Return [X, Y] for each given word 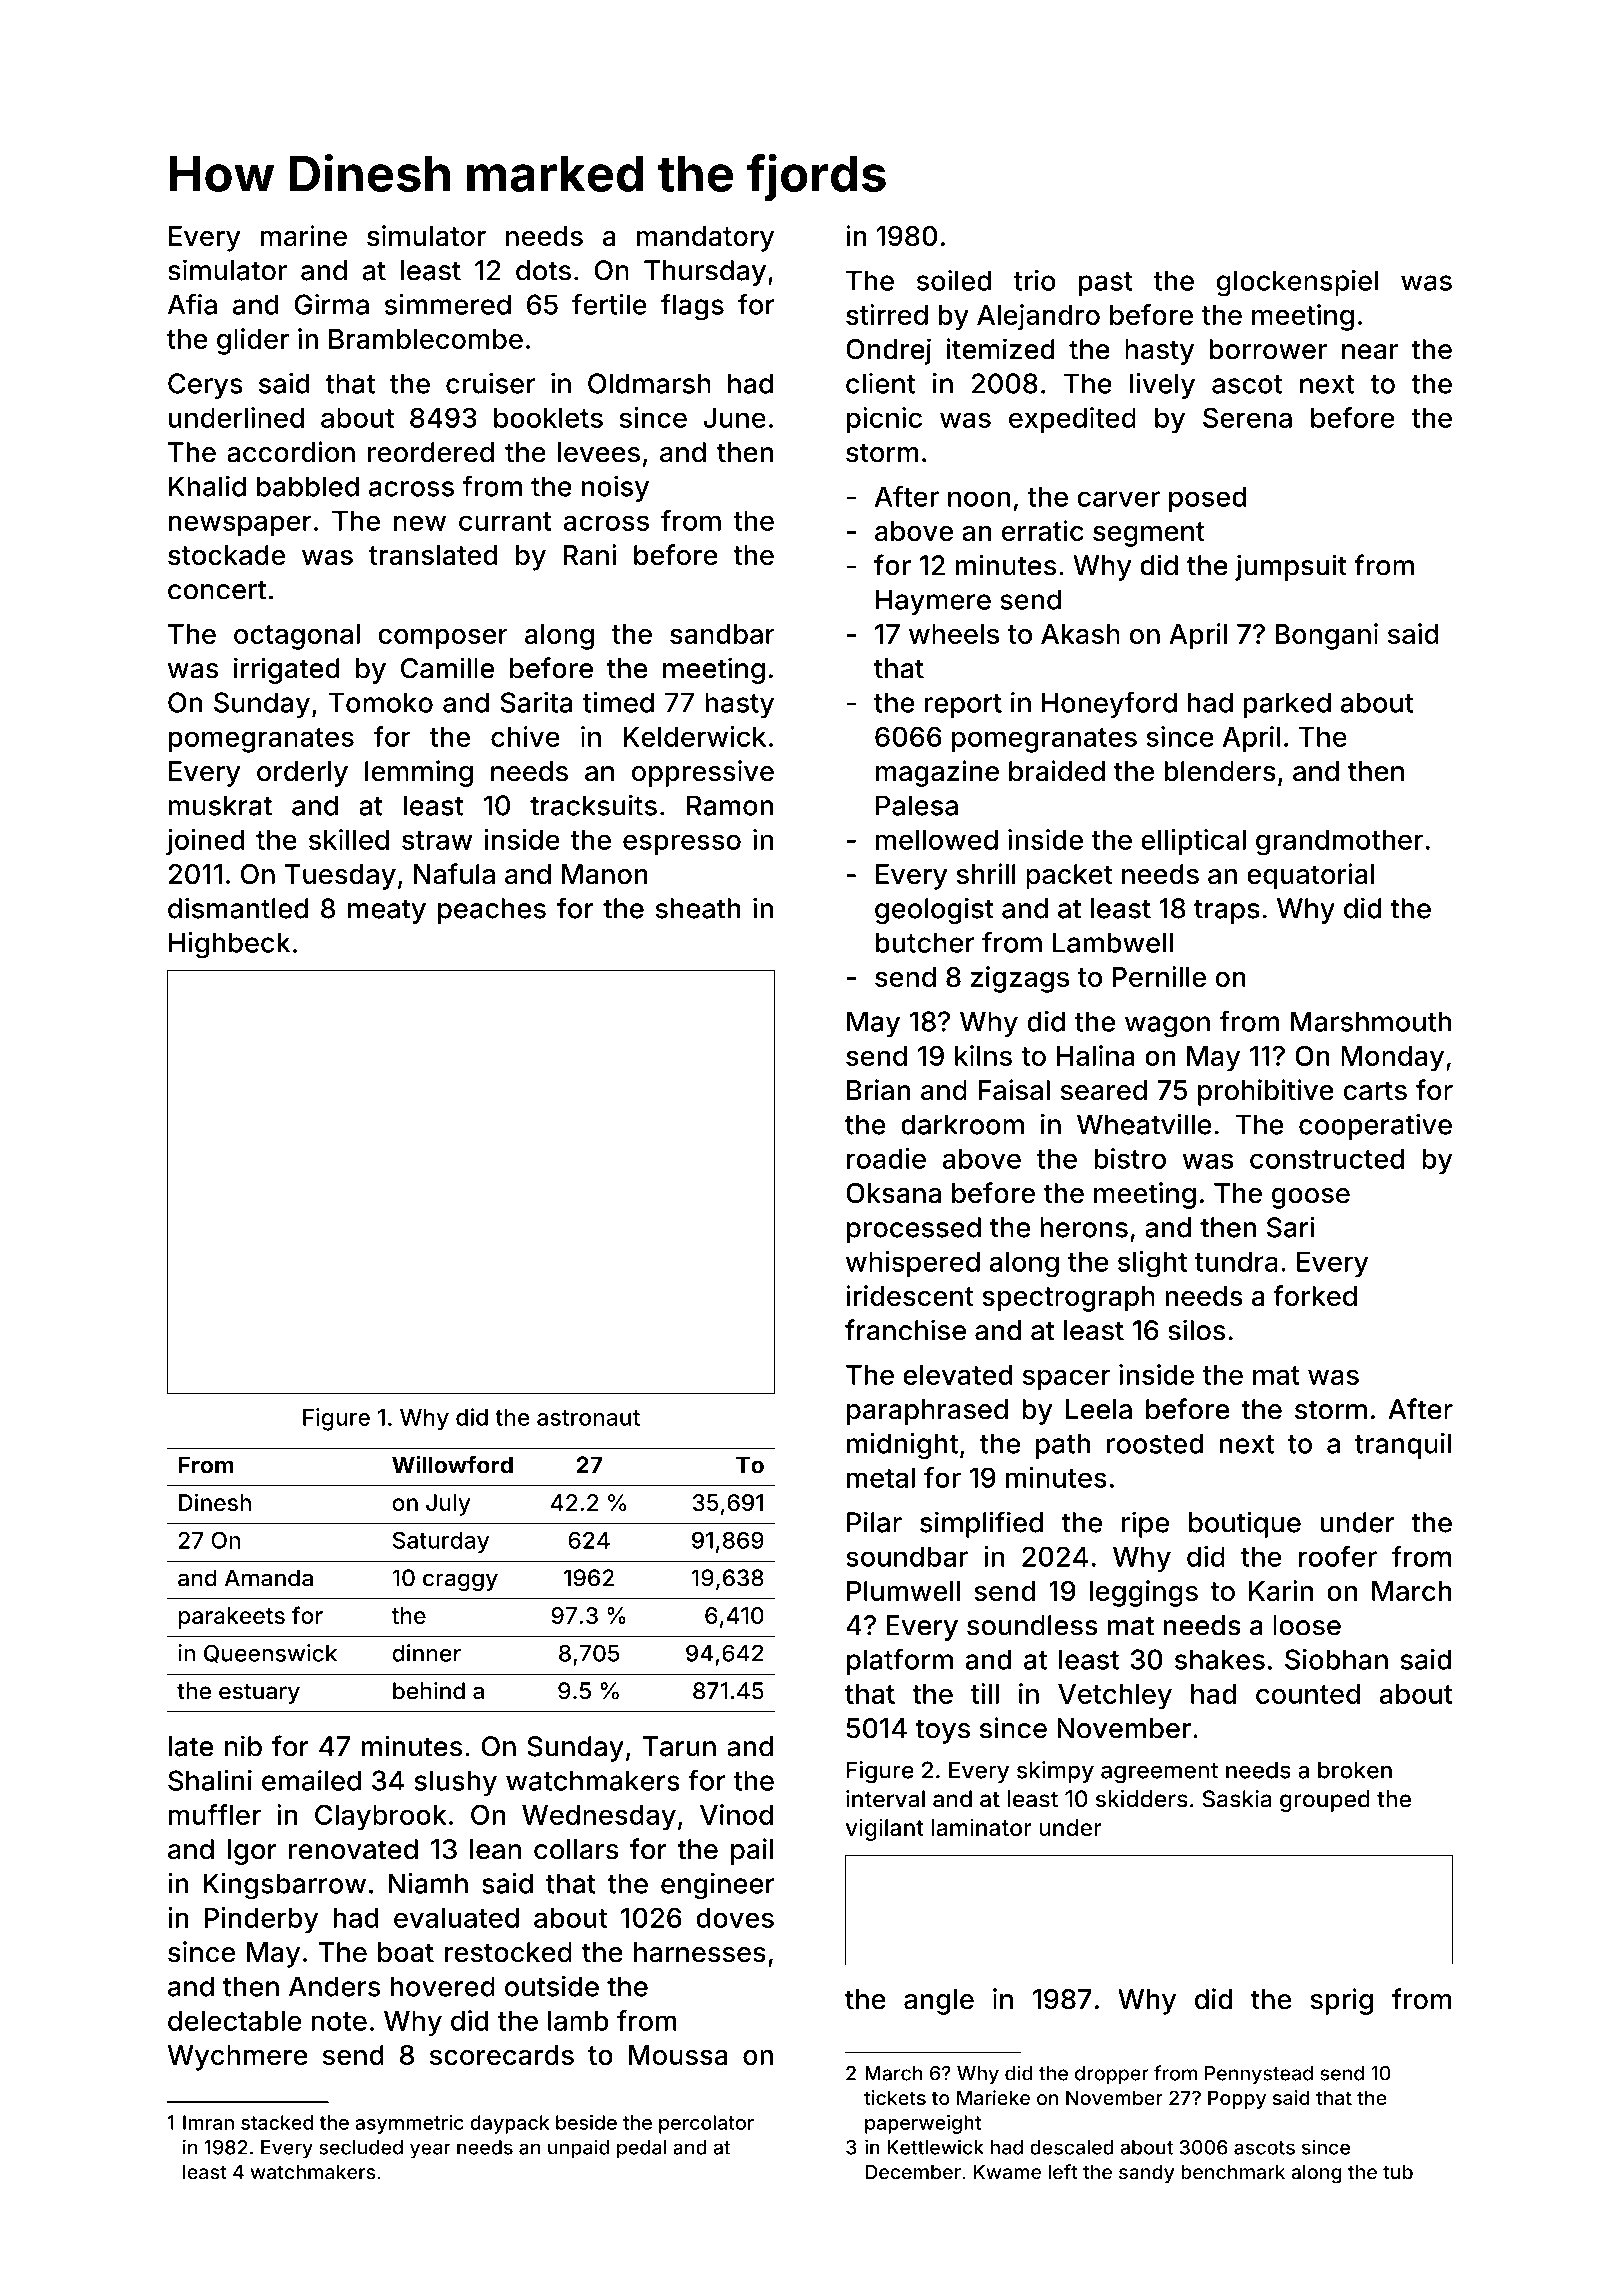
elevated [957, 1375]
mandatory [705, 239]
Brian [878, 1090]
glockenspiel [1297, 283]
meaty [387, 912]
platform [900, 1661]
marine [304, 235]
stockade [226, 555]
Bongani [1326, 636]
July [448, 1505]
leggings [1144, 1593]
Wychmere [238, 2058]
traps [1227, 912]
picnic [884, 420]
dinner [426, 1653]
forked [1315, 1295]
